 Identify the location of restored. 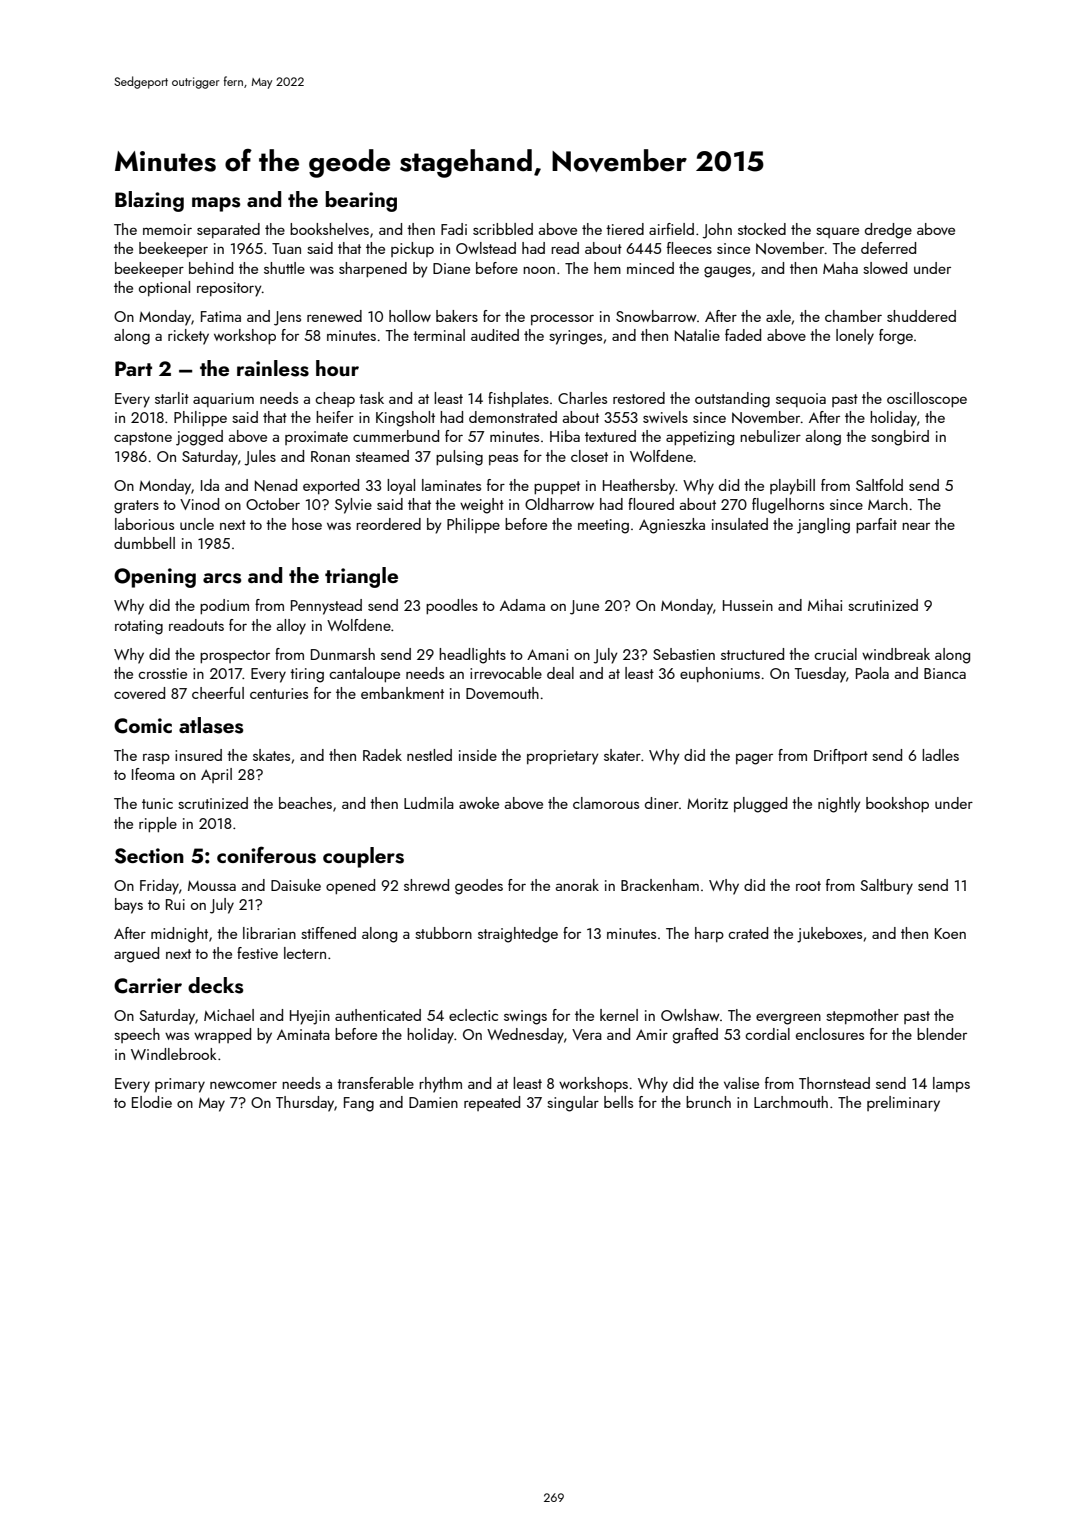
(639, 398).
